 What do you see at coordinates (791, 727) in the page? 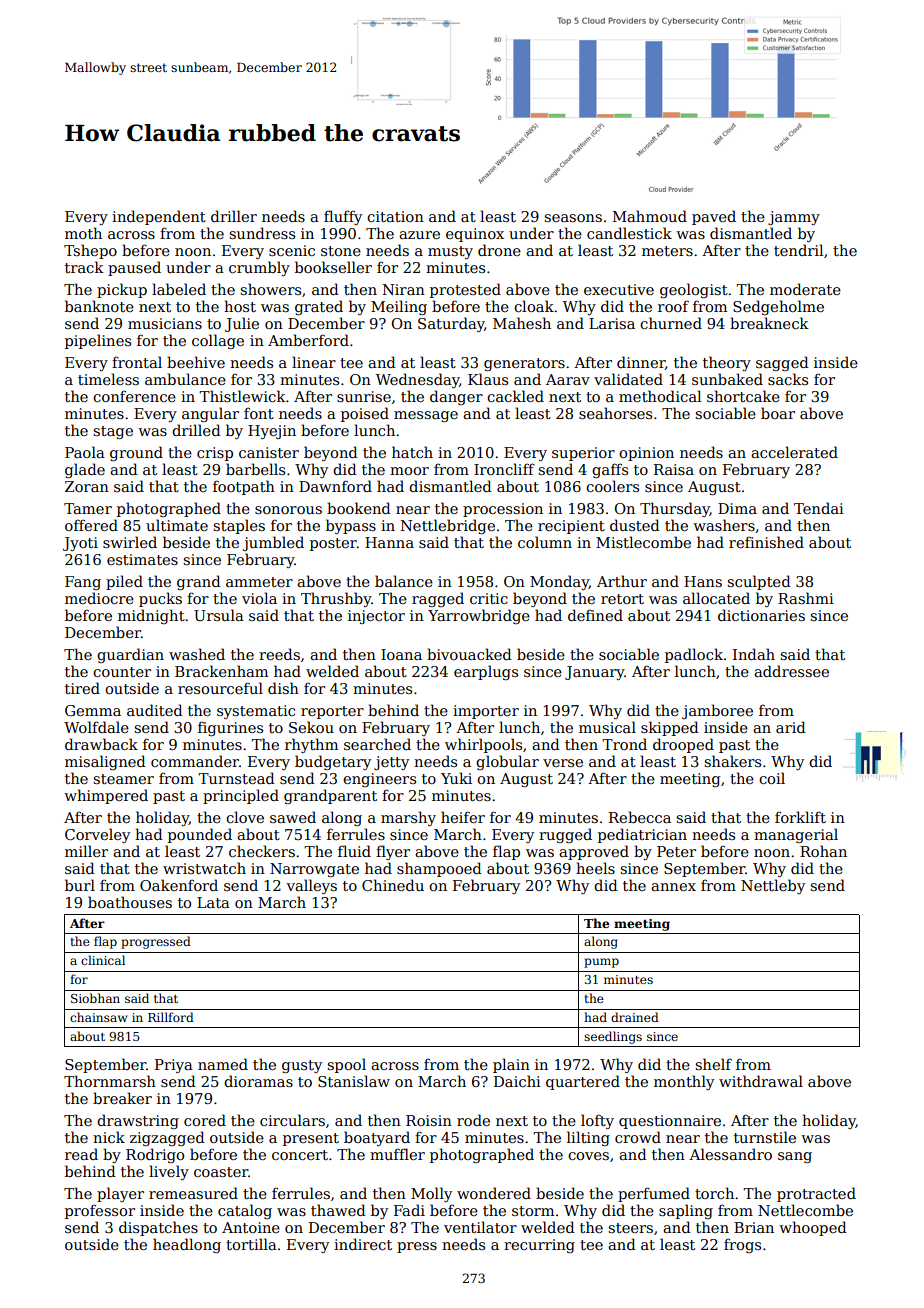
I see `arid` at bounding box center [791, 727].
